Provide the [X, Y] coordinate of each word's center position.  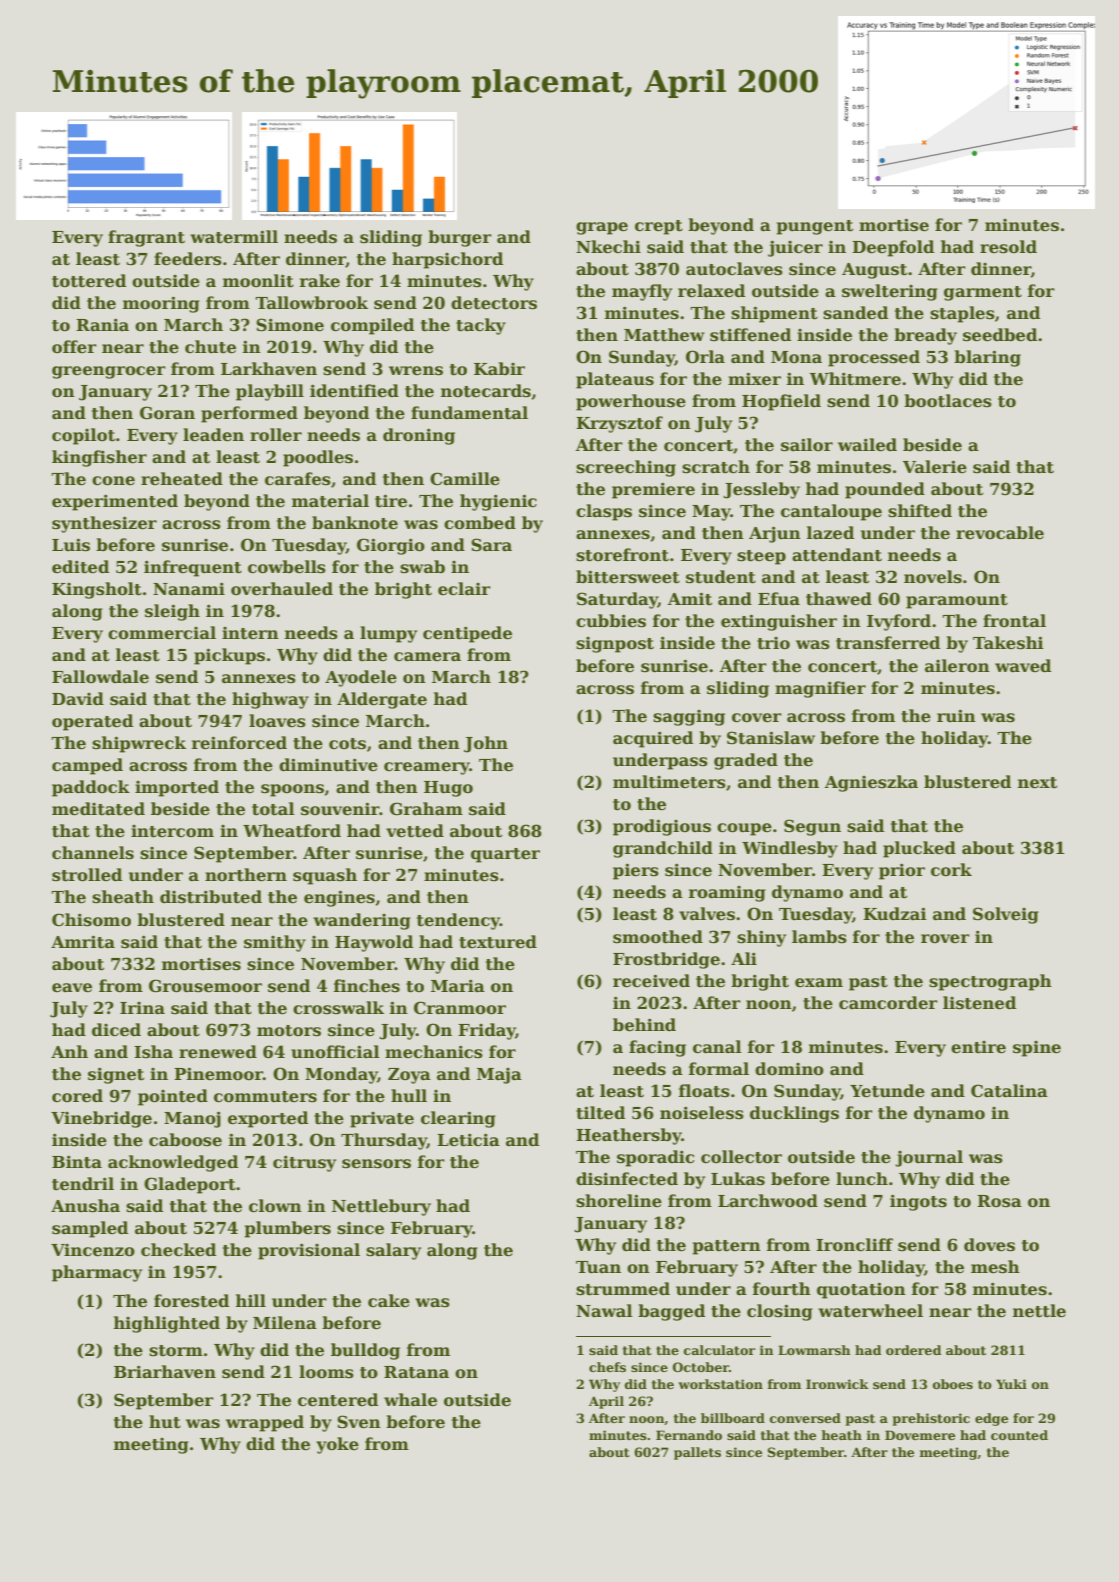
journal [929, 1158]
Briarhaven [165, 1372]
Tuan [598, 1267]
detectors [494, 303]
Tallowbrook [311, 303]
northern [246, 875]
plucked [919, 849]
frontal [1014, 621]
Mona [796, 357]
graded [746, 761]
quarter [505, 855]
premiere [653, 490]
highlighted [167, 1324]
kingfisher [99, 458]
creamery [427, 768]
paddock [91, 788]
